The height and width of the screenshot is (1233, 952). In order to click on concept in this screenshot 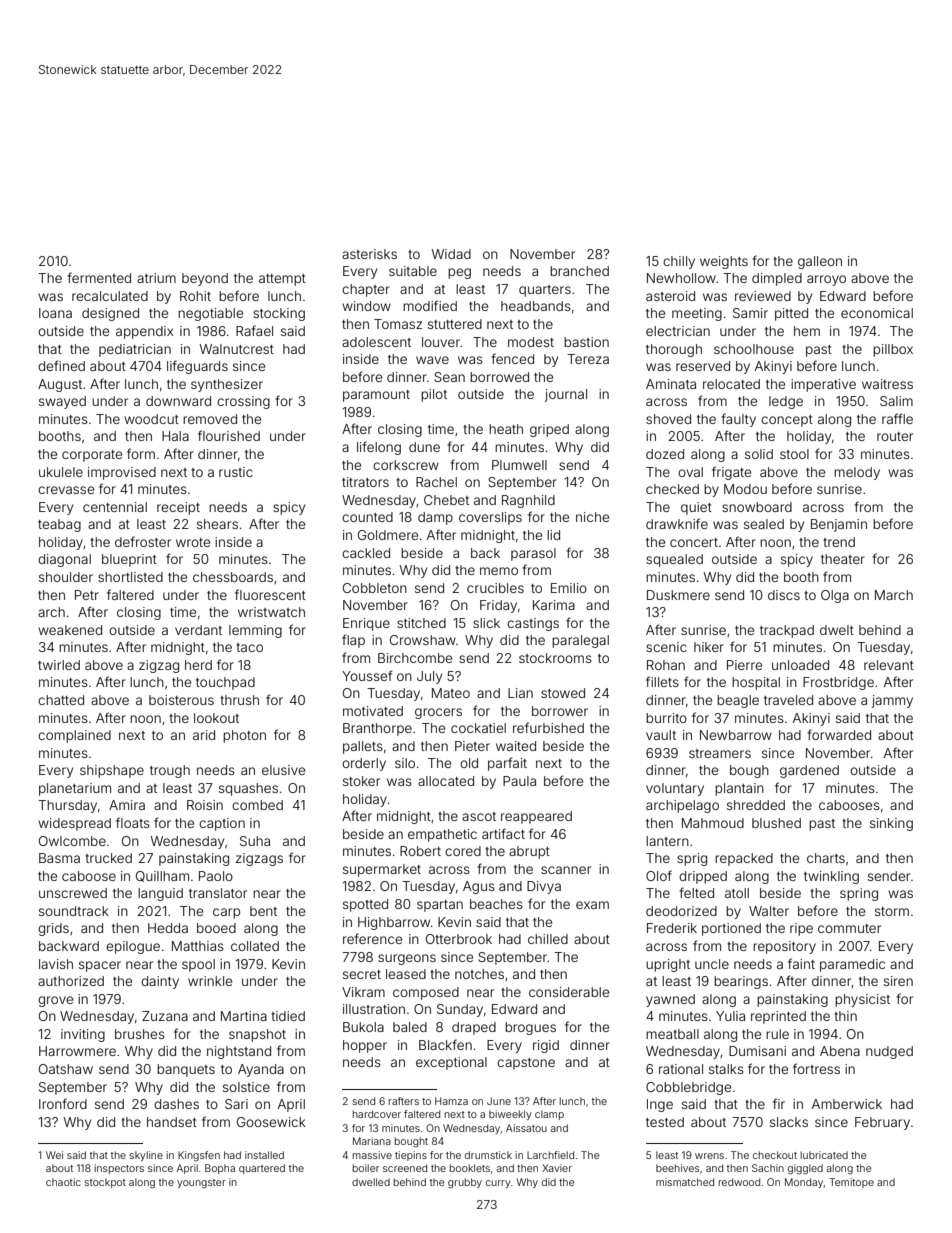, I will do `click(787, 421)`.
